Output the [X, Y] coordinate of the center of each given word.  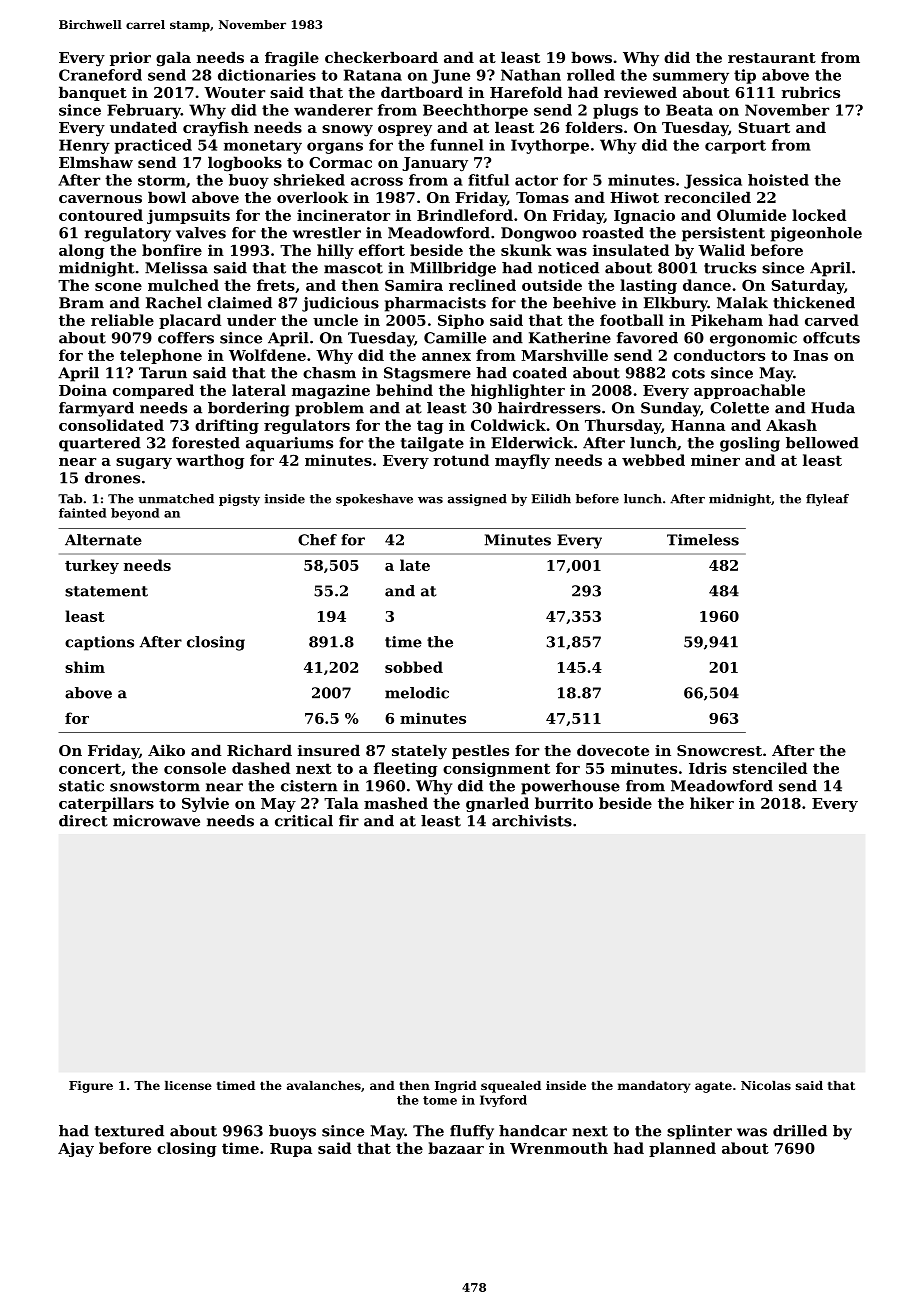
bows [591, 57]
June [451, 76]
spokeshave [374, 500]
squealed [511, 1087]
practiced [153, 146]
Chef [317, 540]
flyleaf [827, 500]
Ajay [76, 1149]
